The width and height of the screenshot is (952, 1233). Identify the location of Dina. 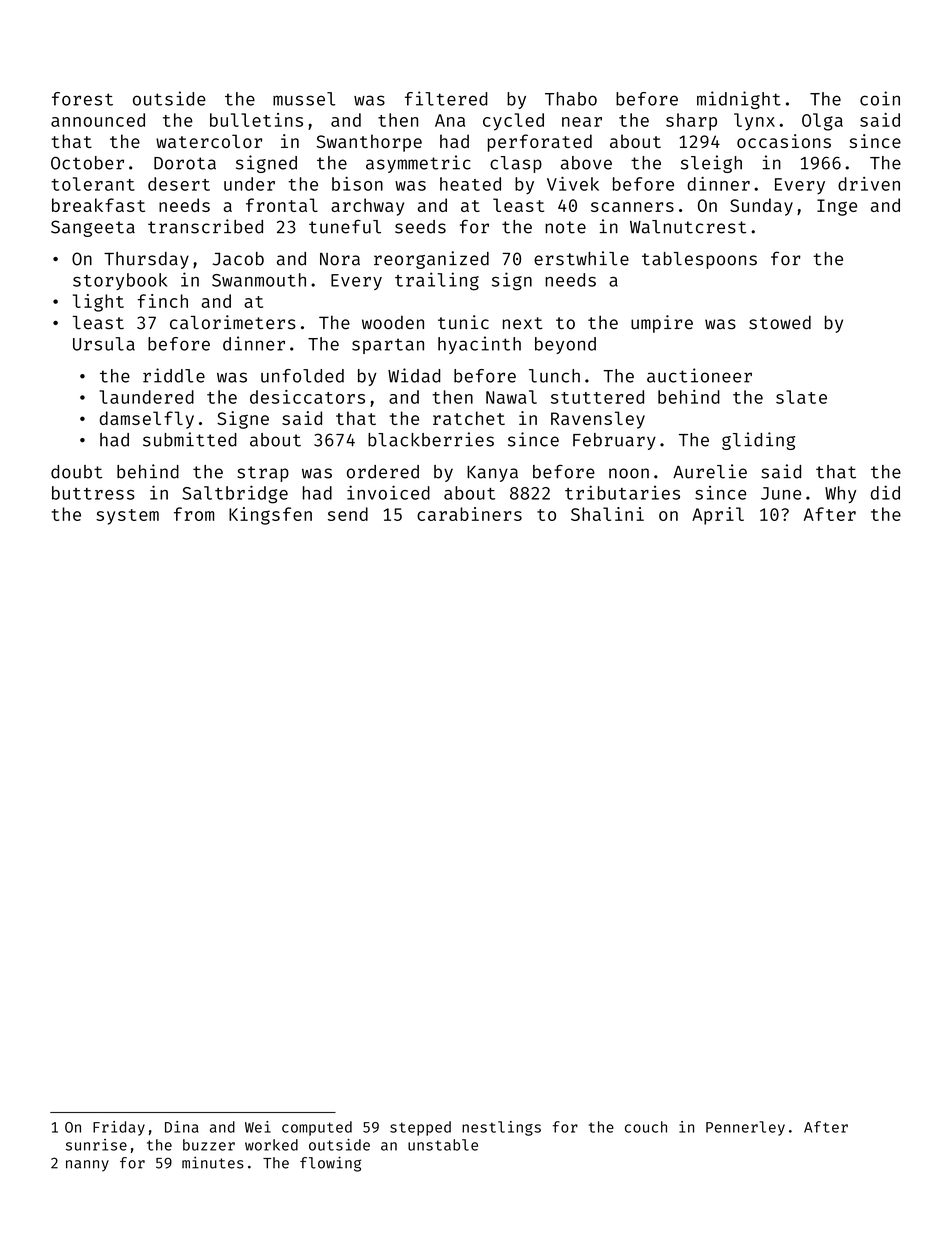
(182, 1127).
